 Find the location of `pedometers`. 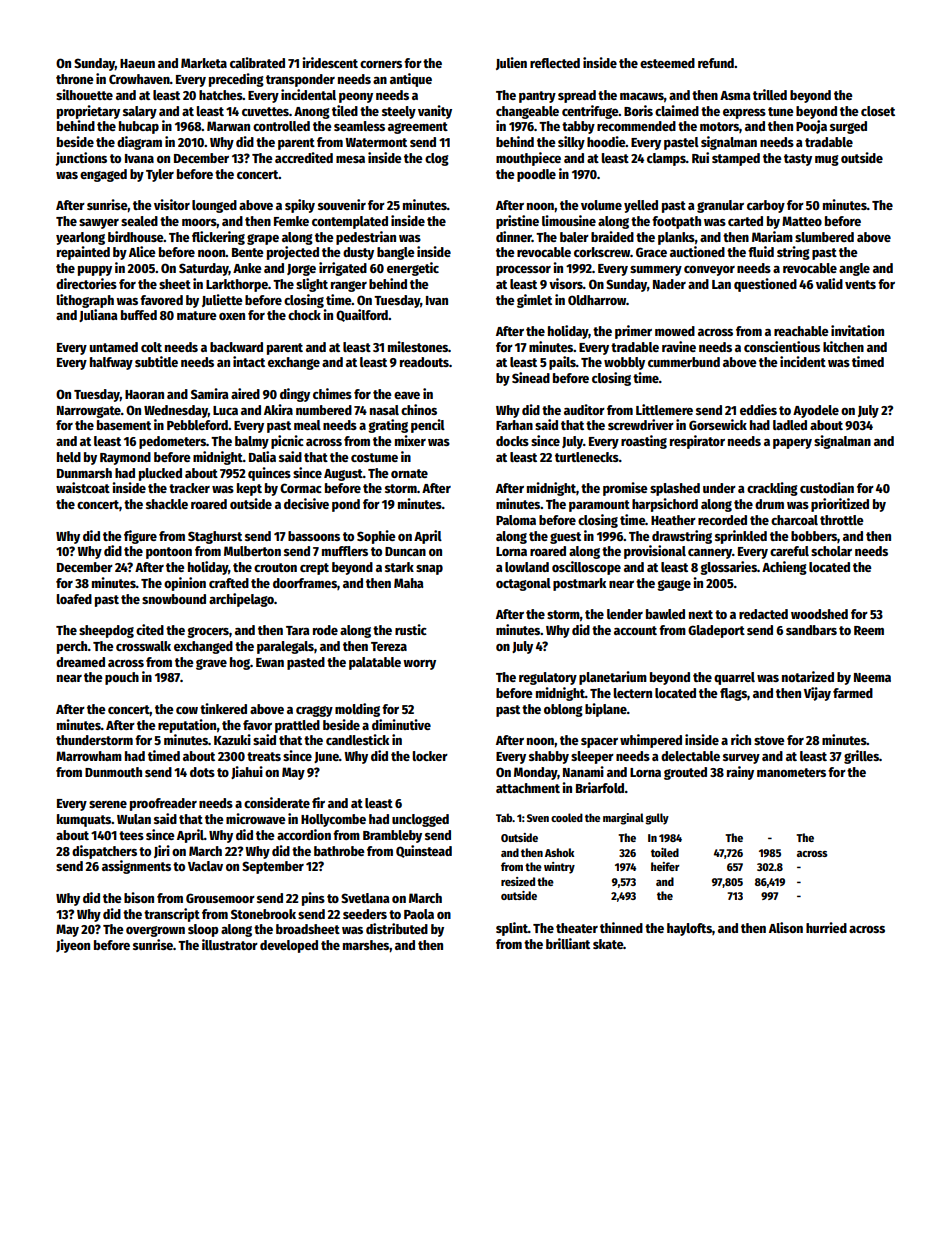

pedometers is located at coordinates (172, 442).
